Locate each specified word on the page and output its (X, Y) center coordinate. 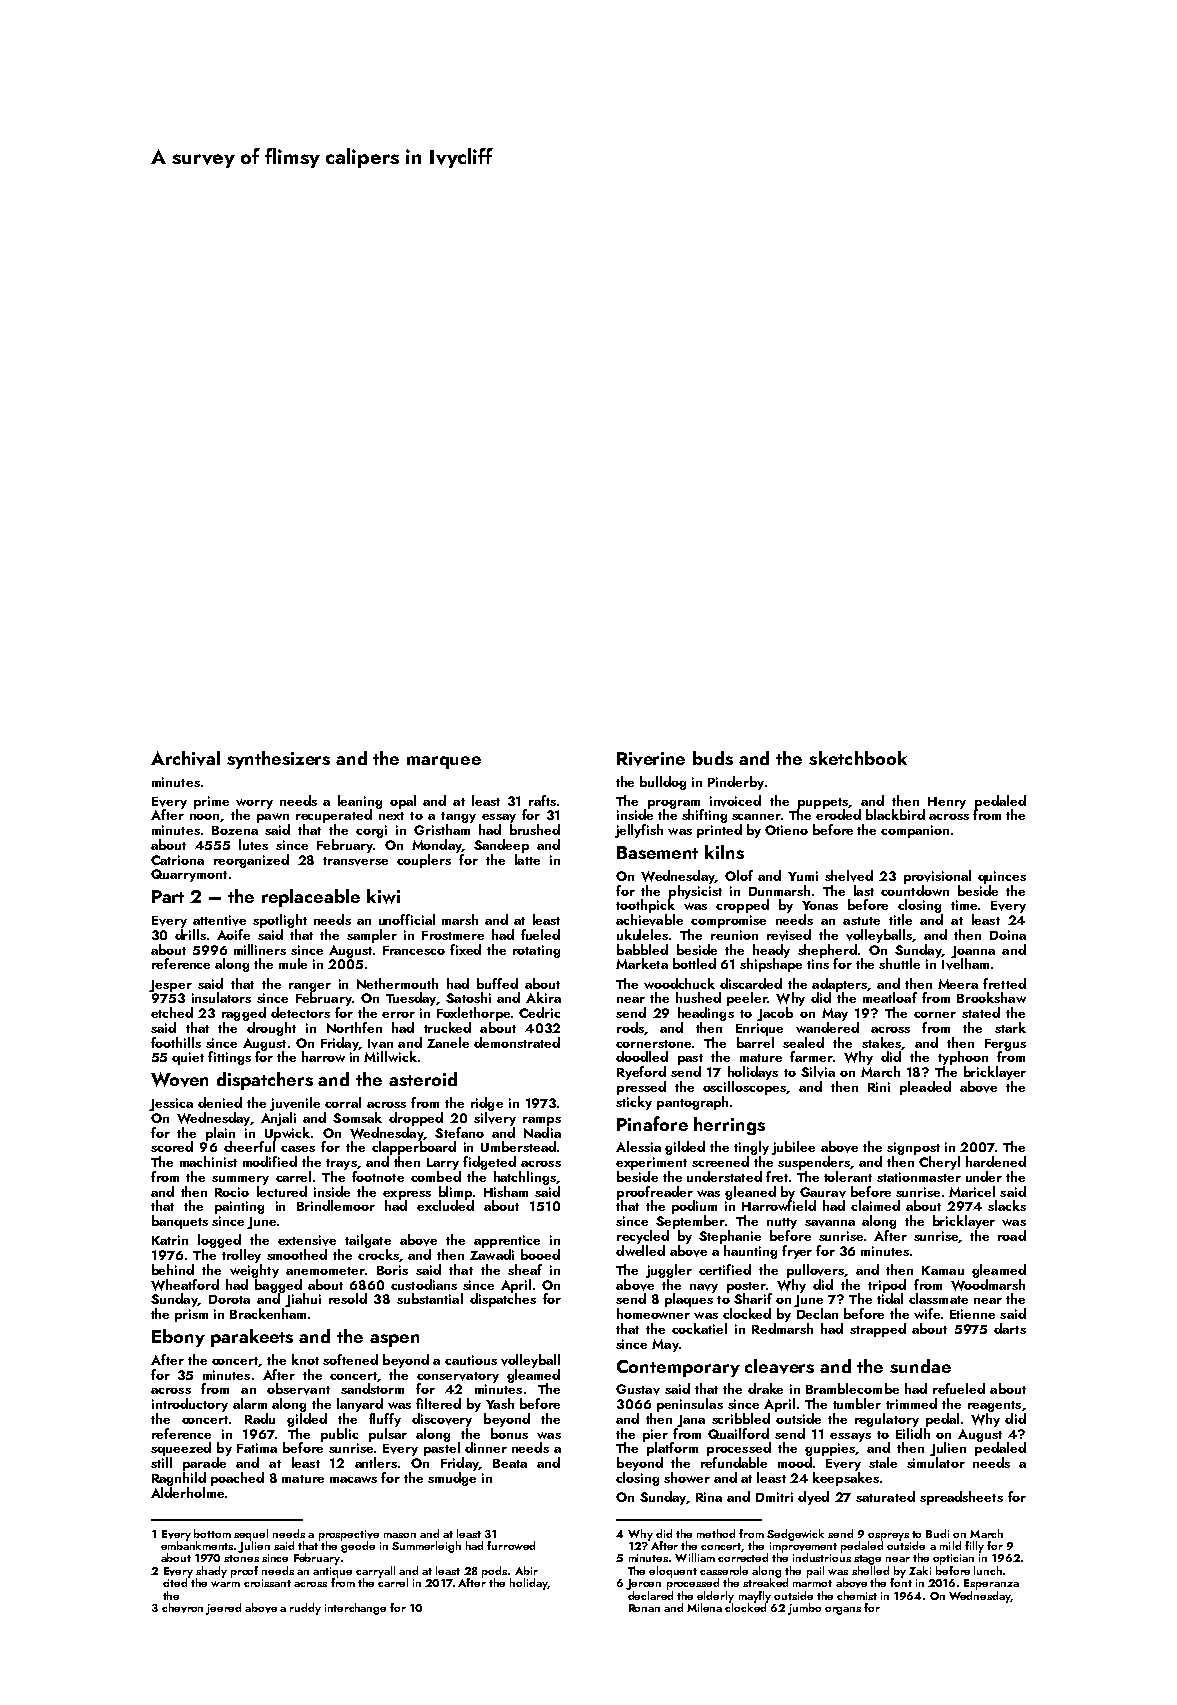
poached (237, 1479)
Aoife (233, 934)
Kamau (943, 1270)
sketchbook (858, 758)
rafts (542, 800)
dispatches (503, 1300)
